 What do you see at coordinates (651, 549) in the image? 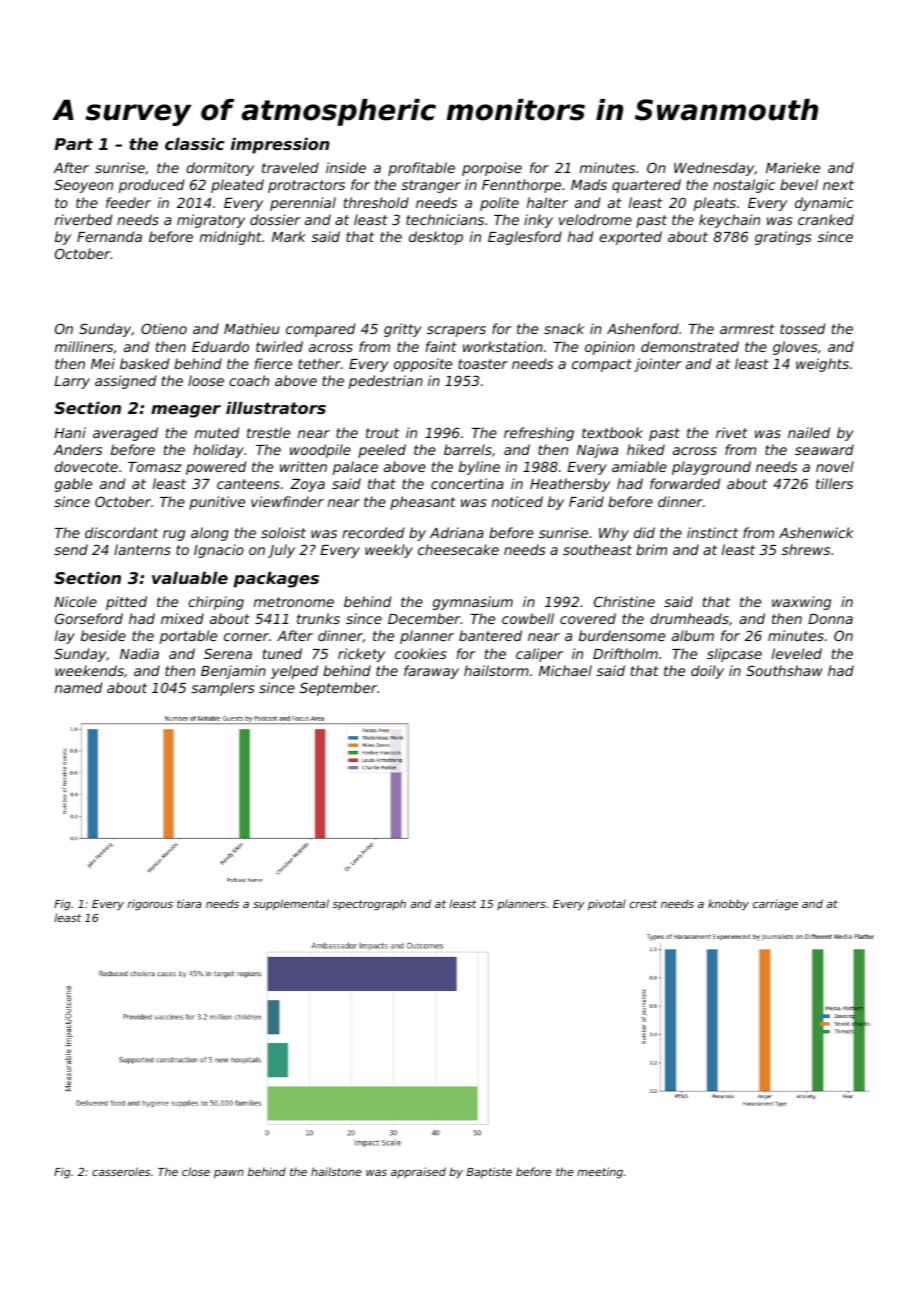
I see `brim` at bounding box center [651, 549].
